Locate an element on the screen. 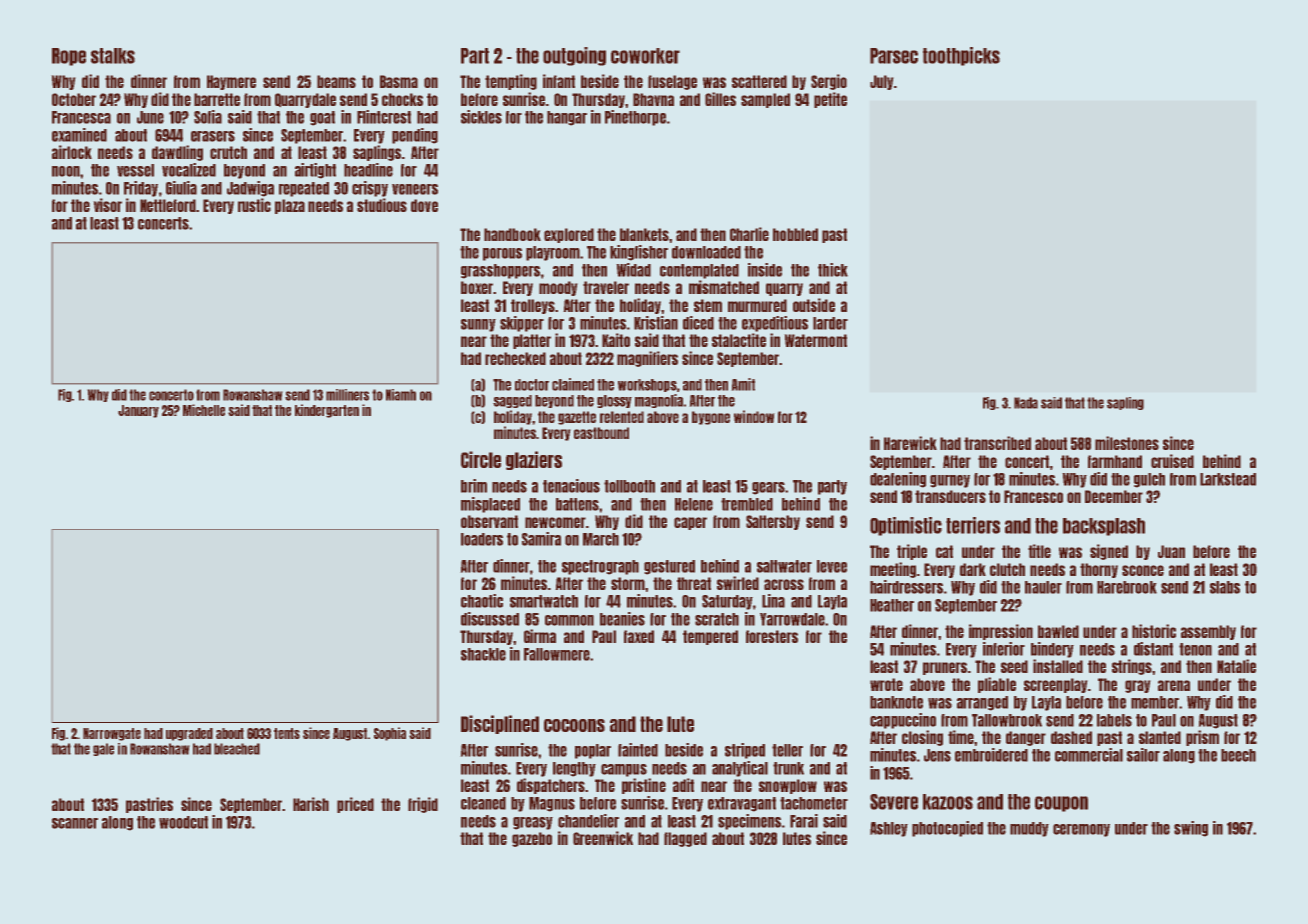 The height and width of the screenshot is (924, 1308). Watermont is located at coordinates (815, 340).
